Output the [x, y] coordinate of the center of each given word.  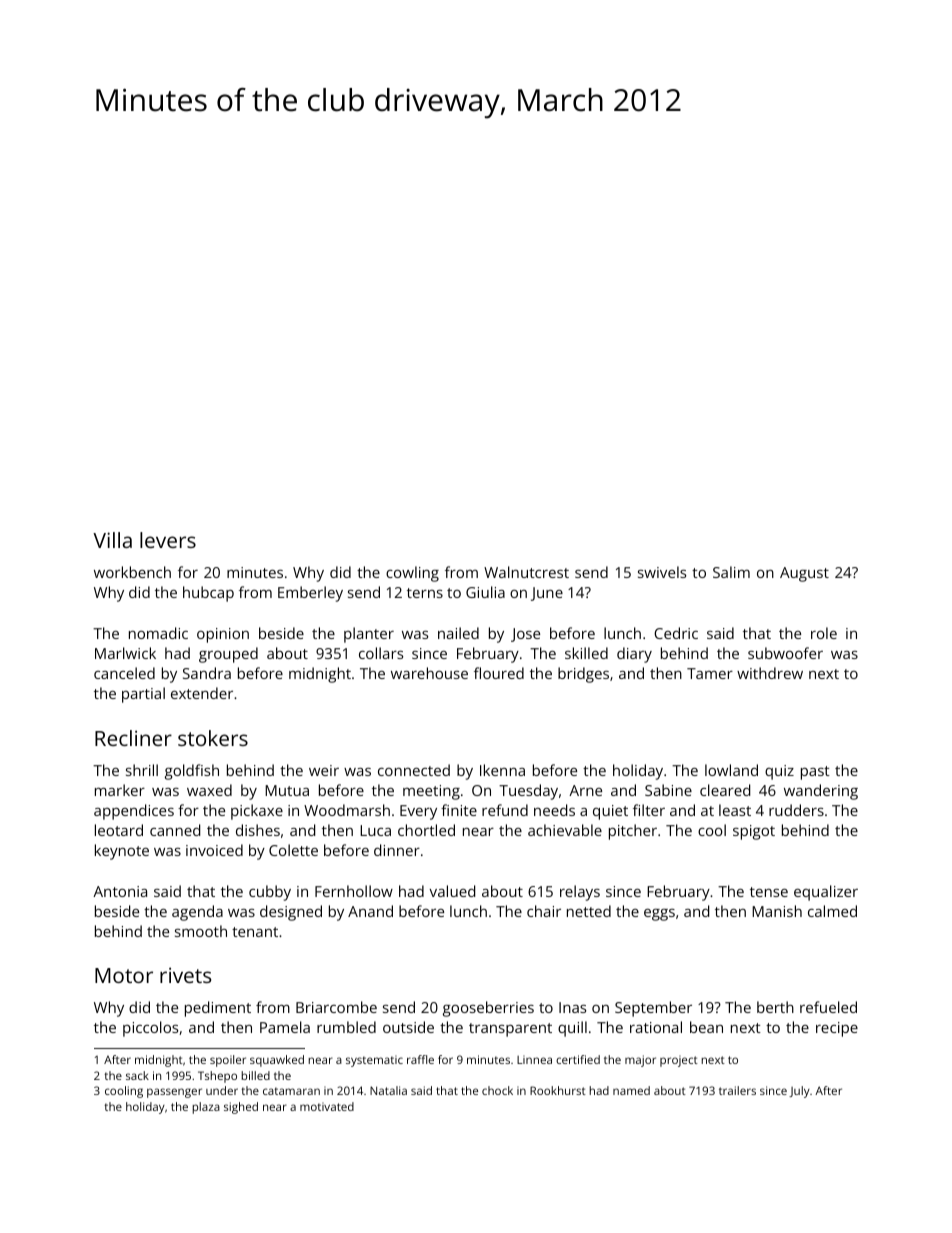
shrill [142, 770]
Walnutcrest [526, 572]
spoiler [228, 1061]
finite [459, 810]
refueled [828, 1007]
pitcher [633, 832]
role [824, 633]
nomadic [158, 633]
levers [168, 540]
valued [452, 891]
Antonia [120, 891]
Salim [731, 572]
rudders [796, 810]
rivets [185, 975]
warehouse [429, 673]
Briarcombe [336, 1007]
